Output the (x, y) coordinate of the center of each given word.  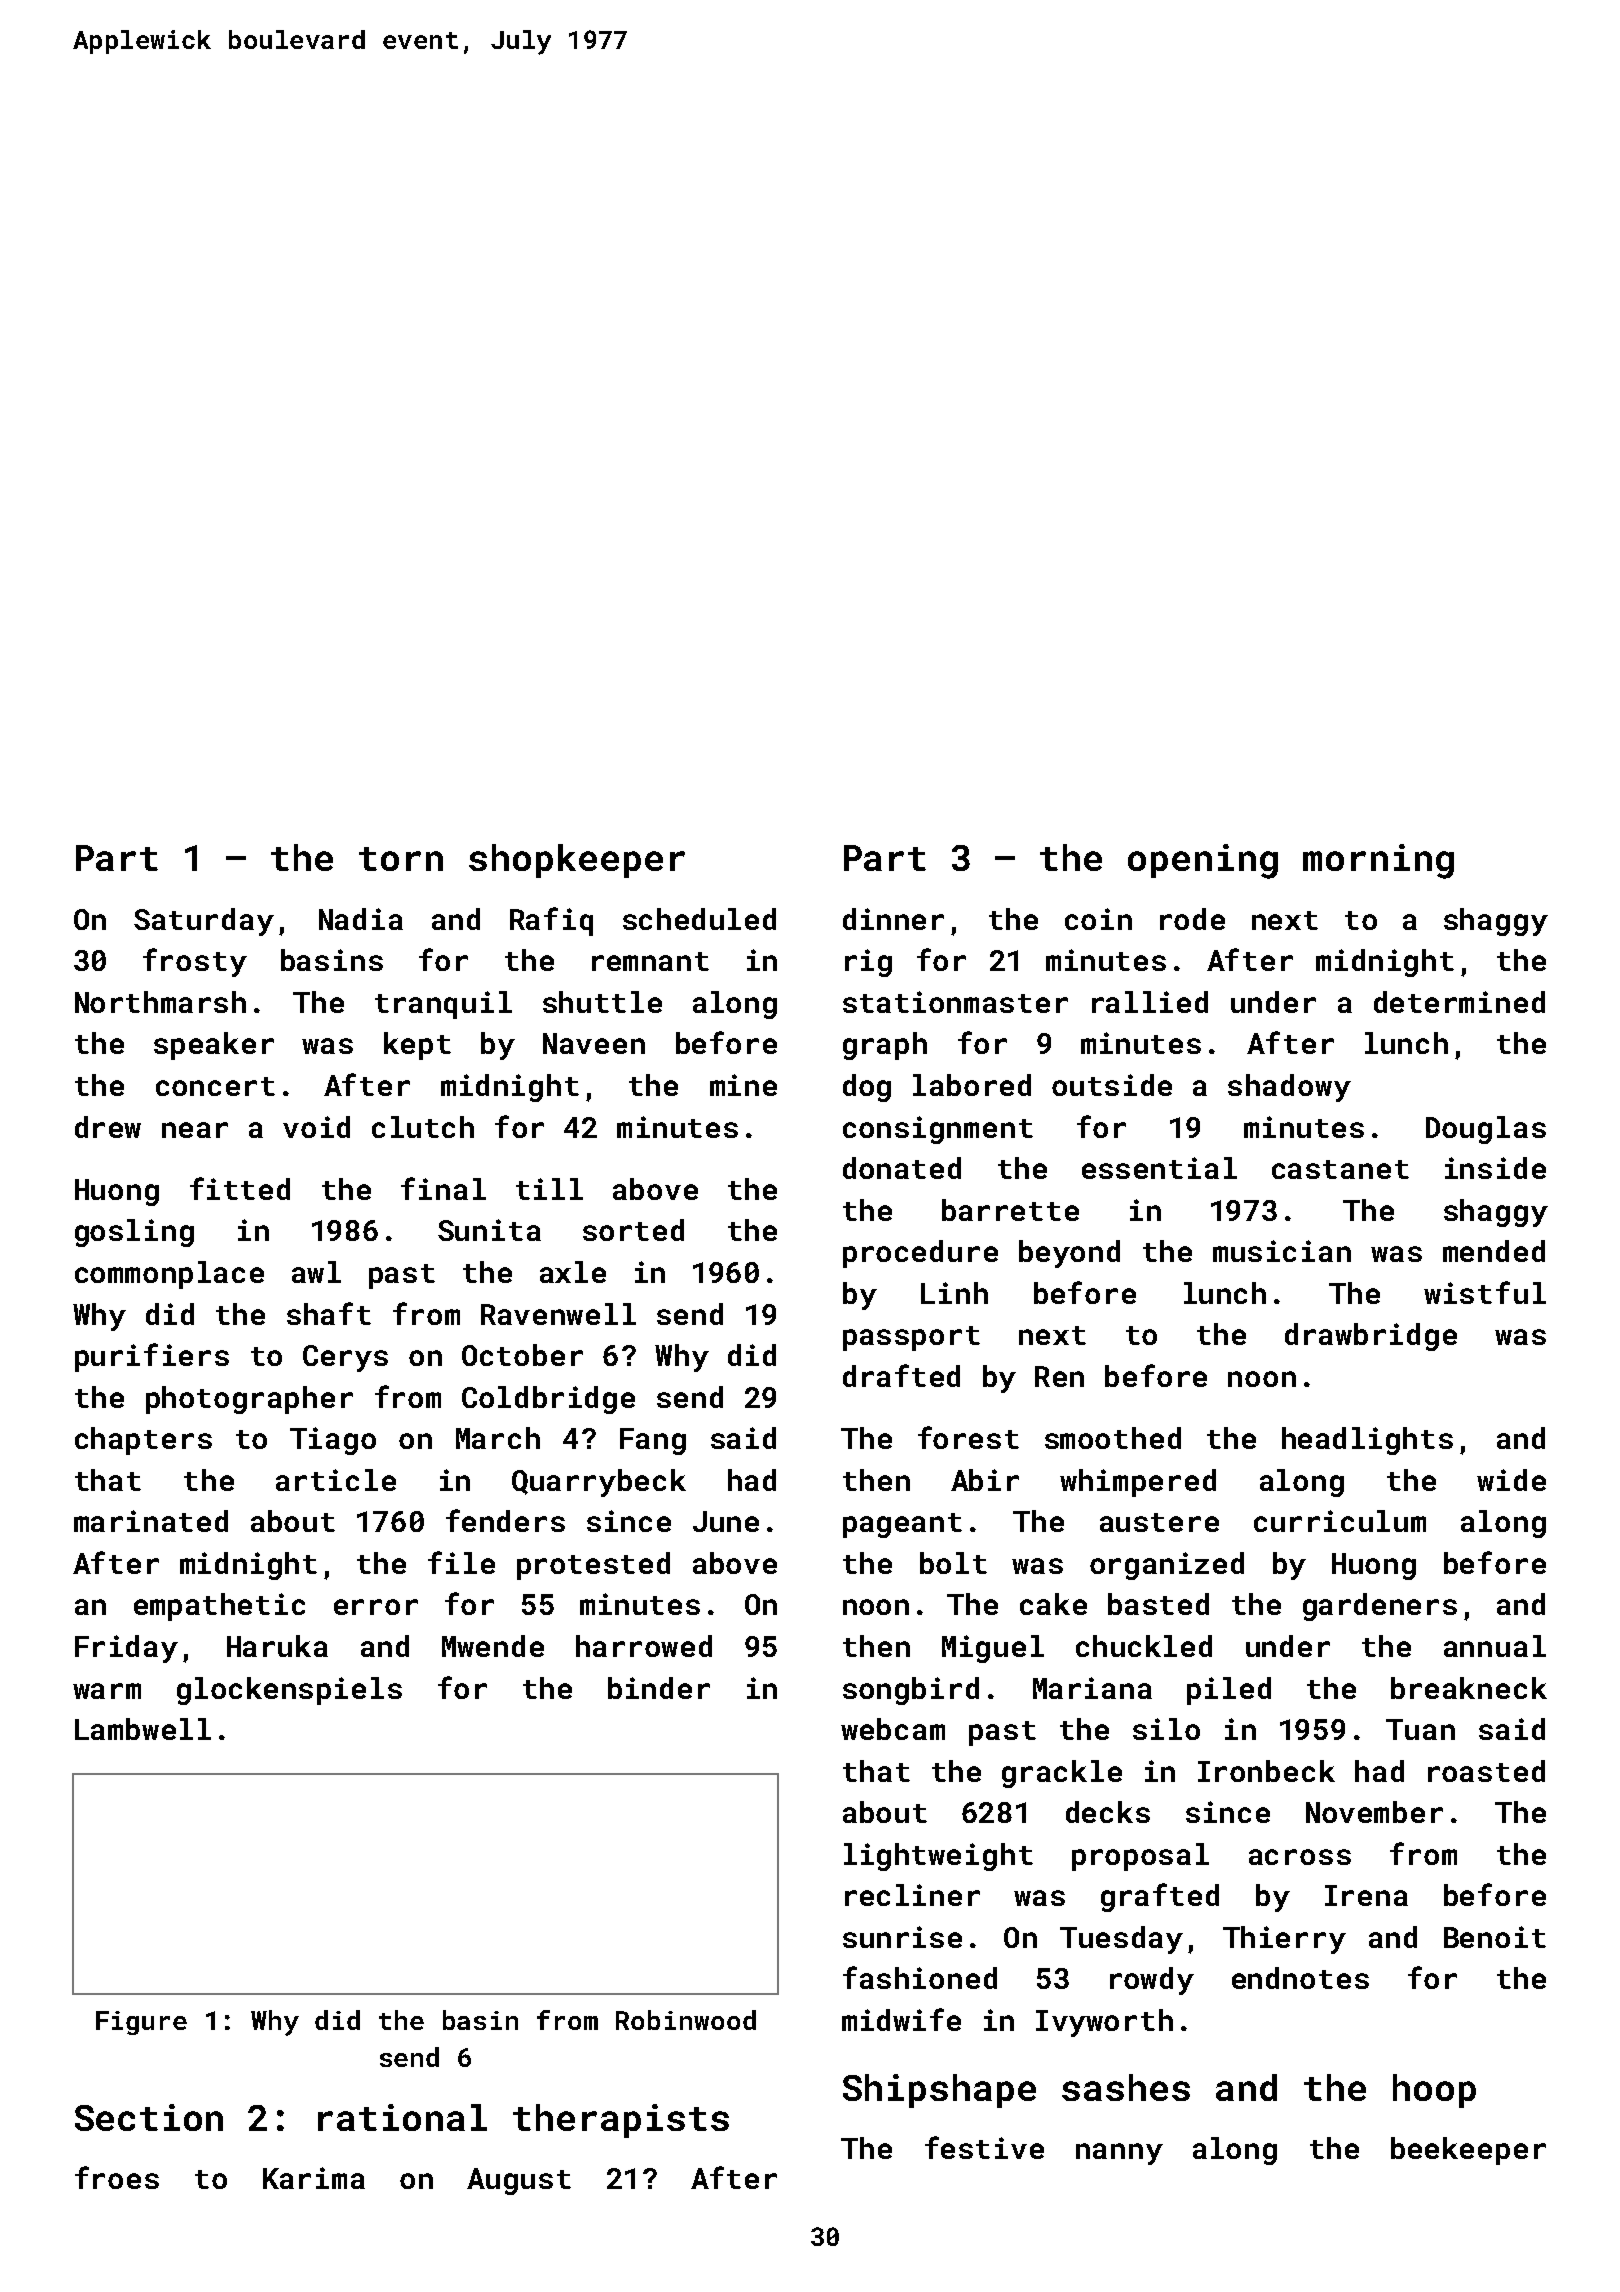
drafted (901, 1375)
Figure (141, 2023)
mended (1494, 1251)
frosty (195, 962)
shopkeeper (577, 861)
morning (1378, 861)
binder (659, 1688)
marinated (151, 1521)
